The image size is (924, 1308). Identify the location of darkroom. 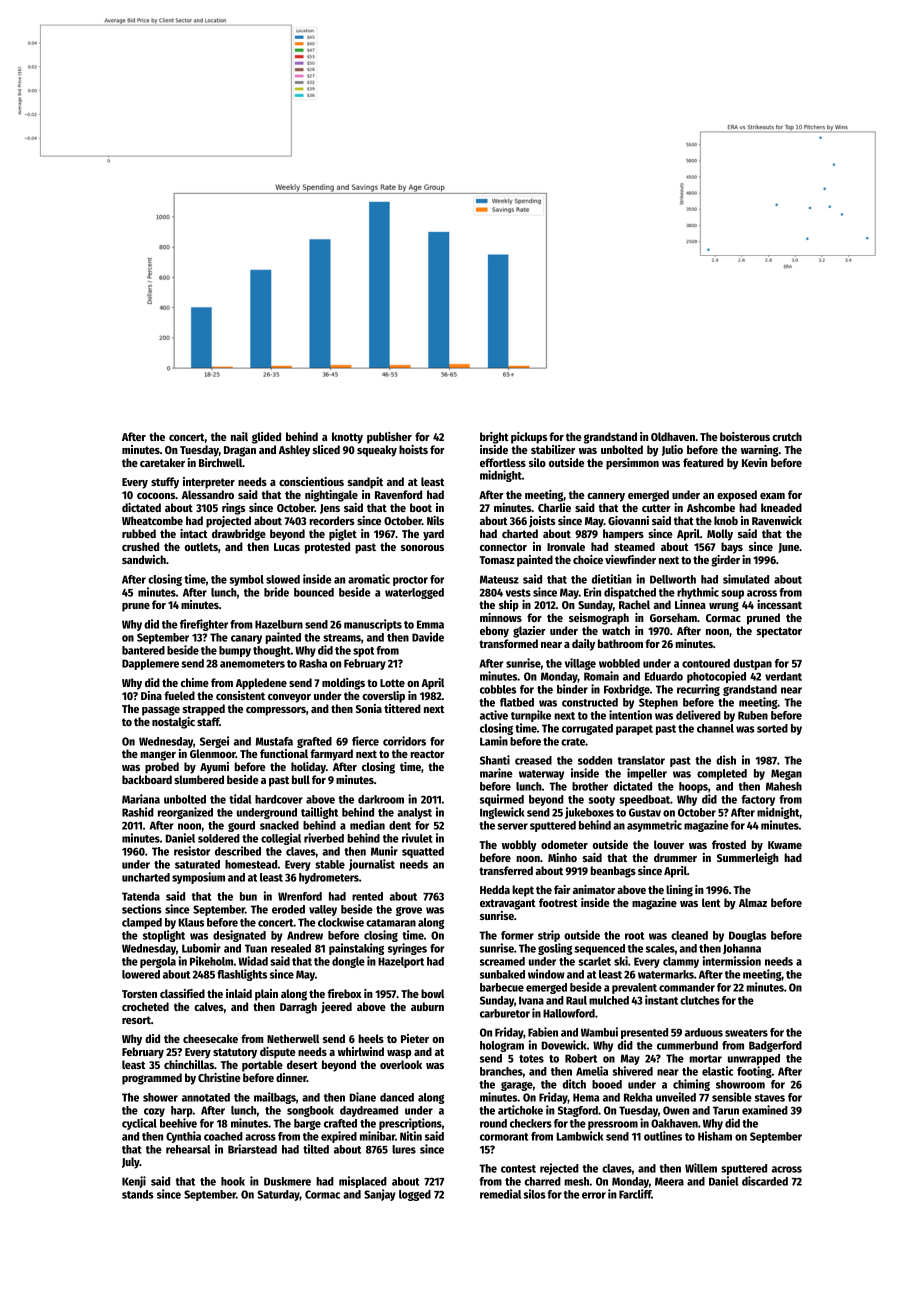
(381, 799).
